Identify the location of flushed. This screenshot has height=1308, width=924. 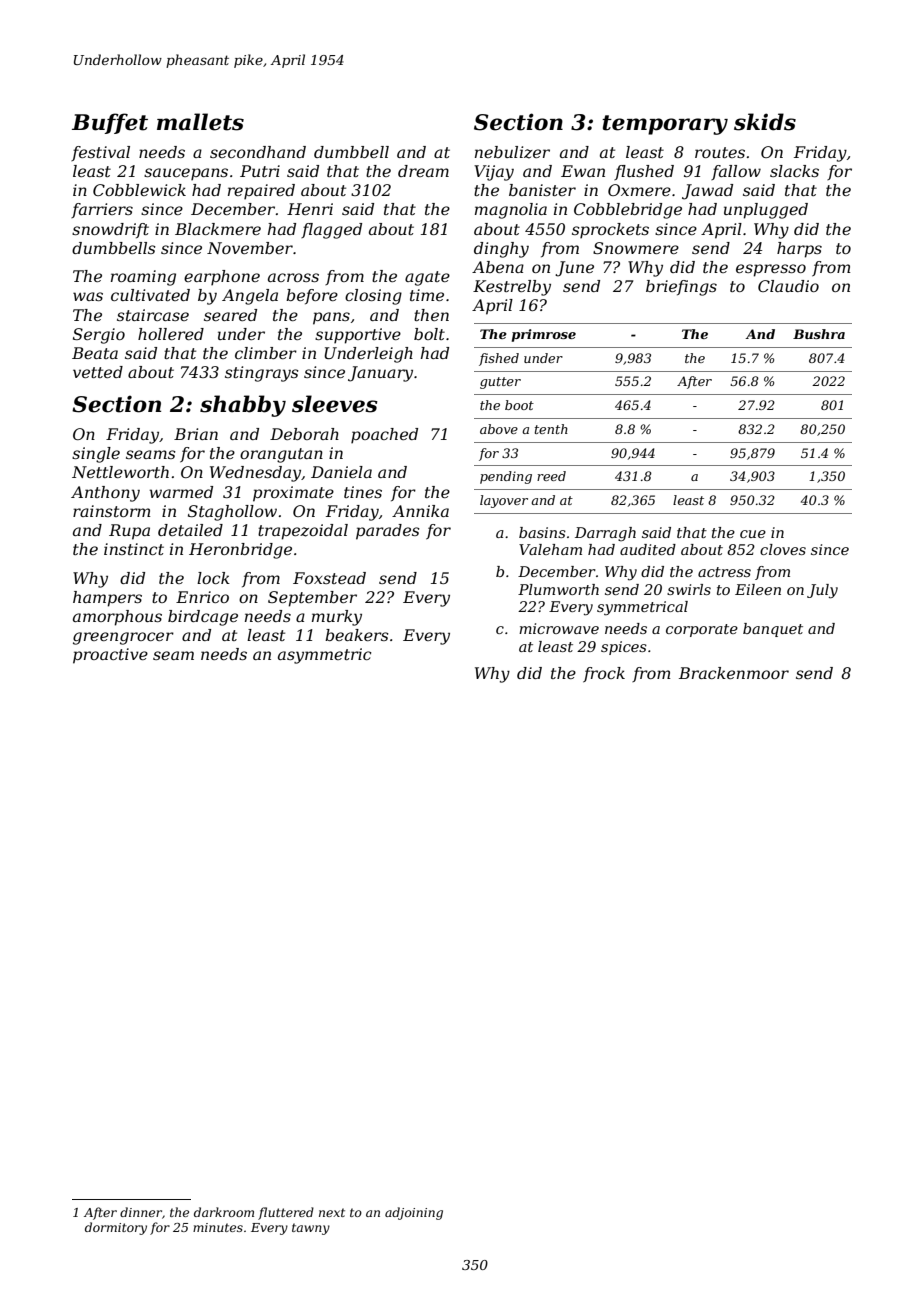
(644, 172).
